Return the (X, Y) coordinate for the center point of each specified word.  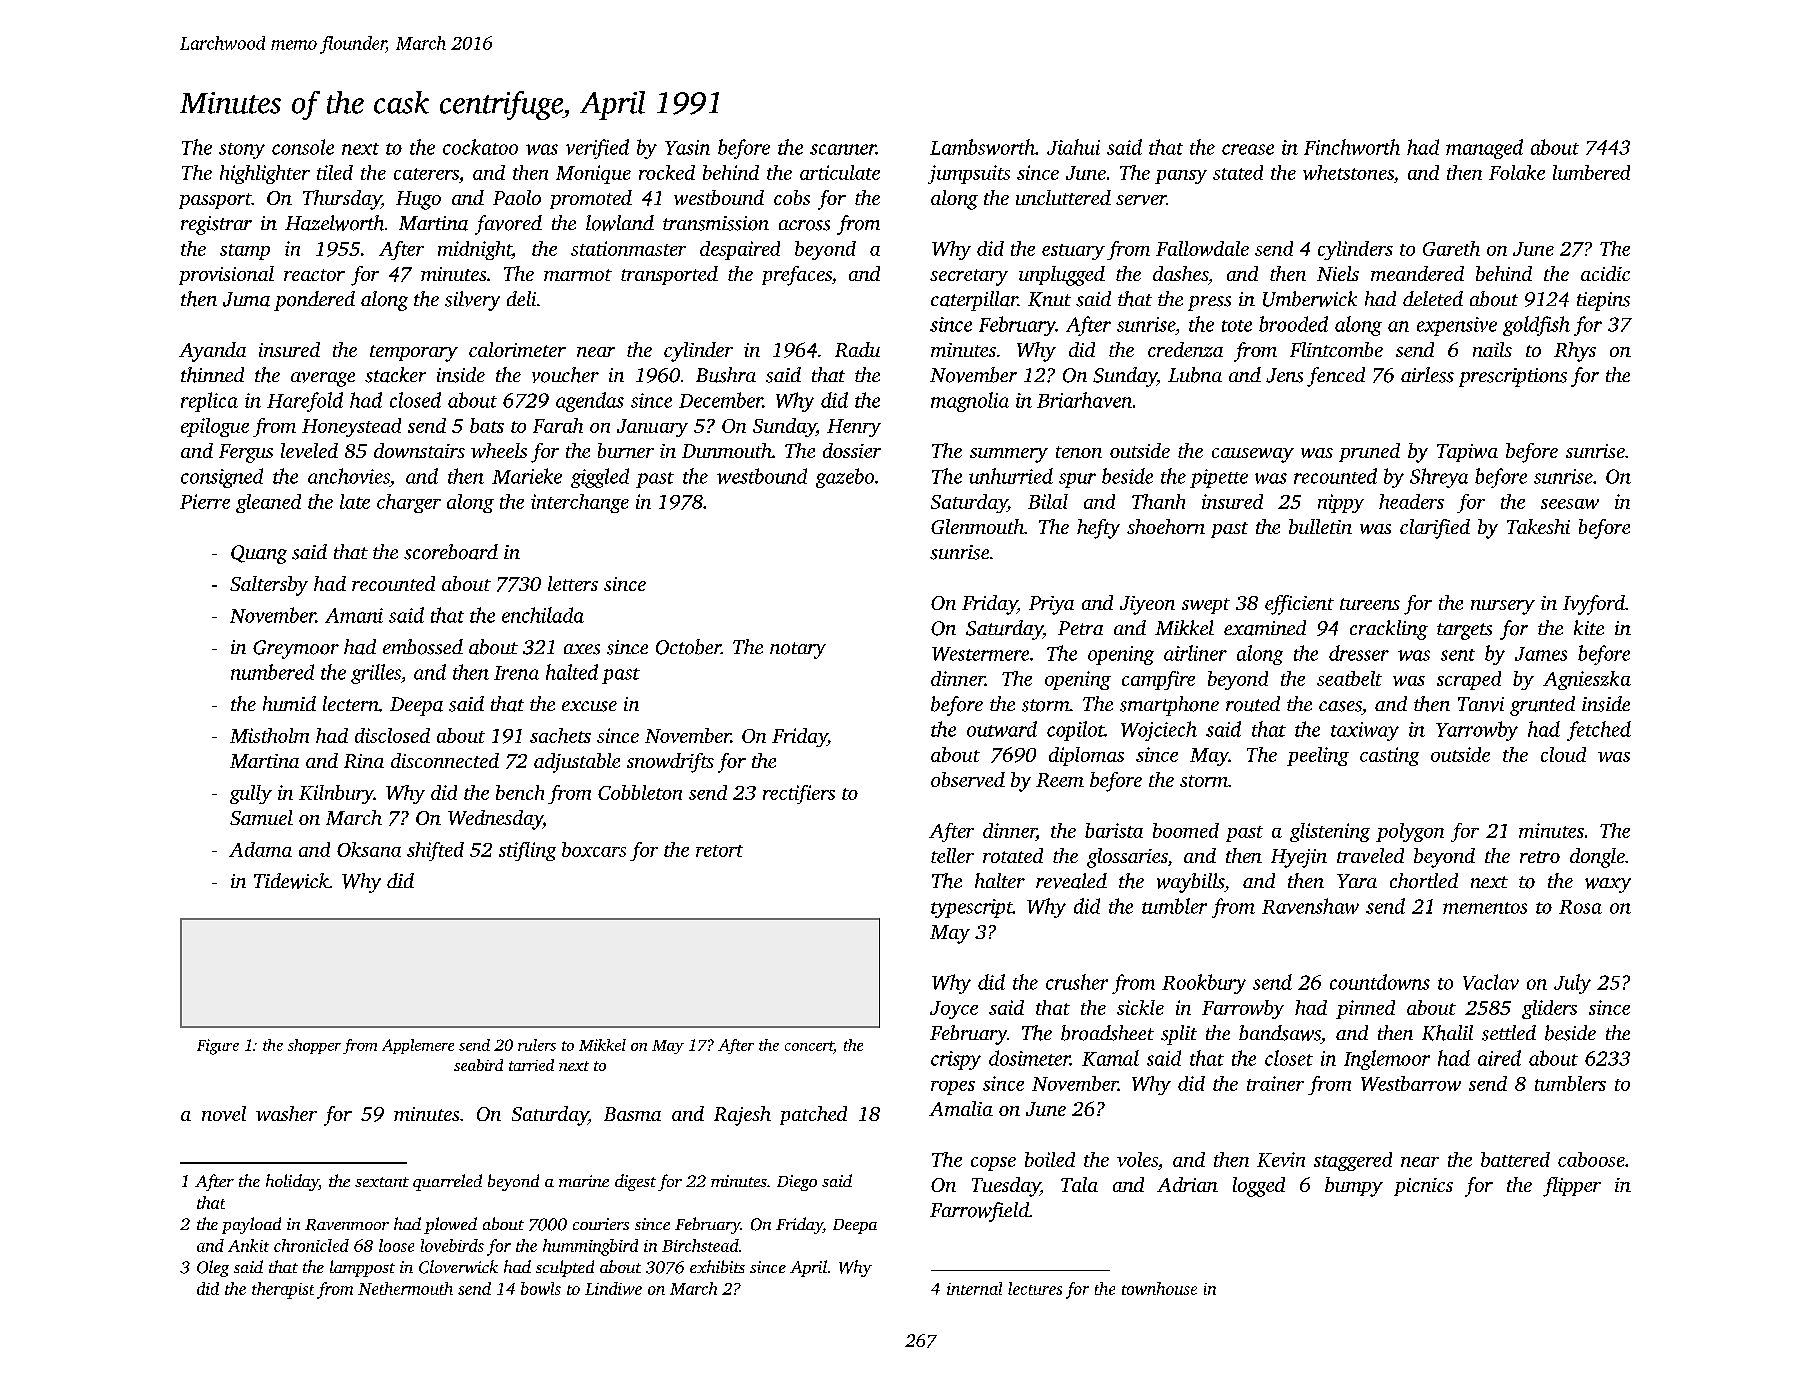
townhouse (1159, 1288)
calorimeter (517, 349)
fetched (1599, 731)
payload (251, 1225)
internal (974, 1288)
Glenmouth (977, 526)
